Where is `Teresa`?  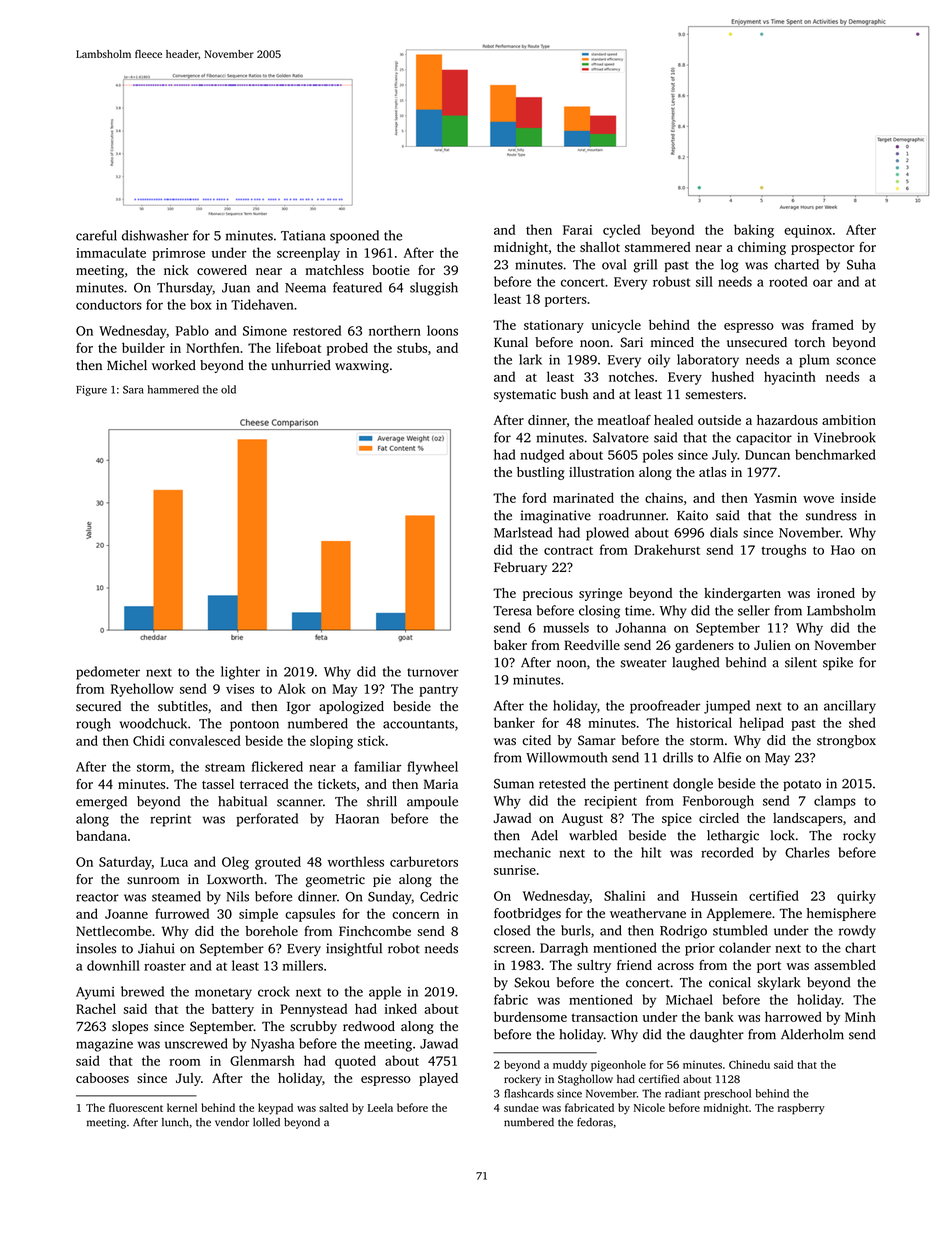 Teresa is located at coordinates (512, 611).
